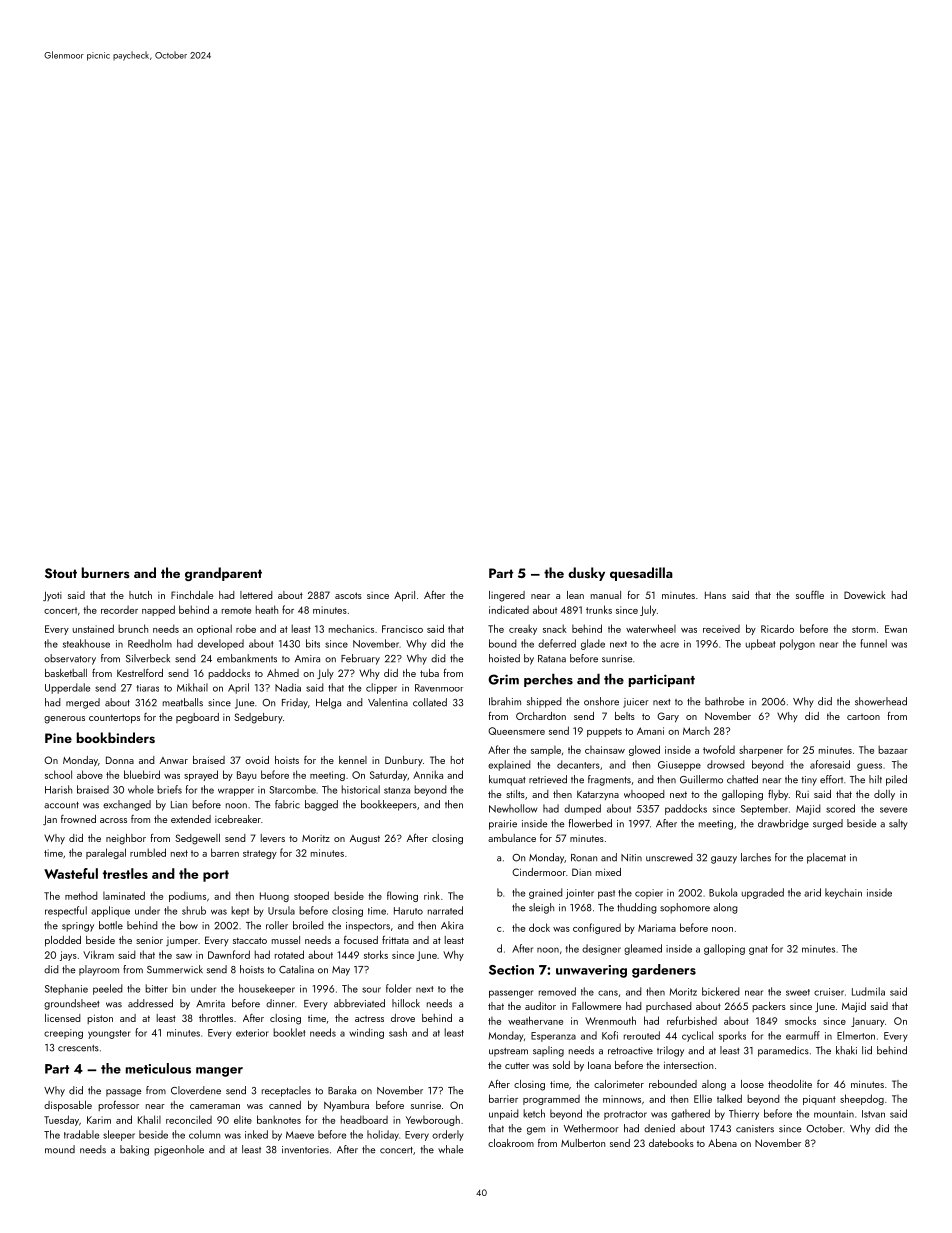 The height and width of the document is (1233, 952). Describe the element at coordinates (715, 595) in the document. I see `Hans` at that location.
